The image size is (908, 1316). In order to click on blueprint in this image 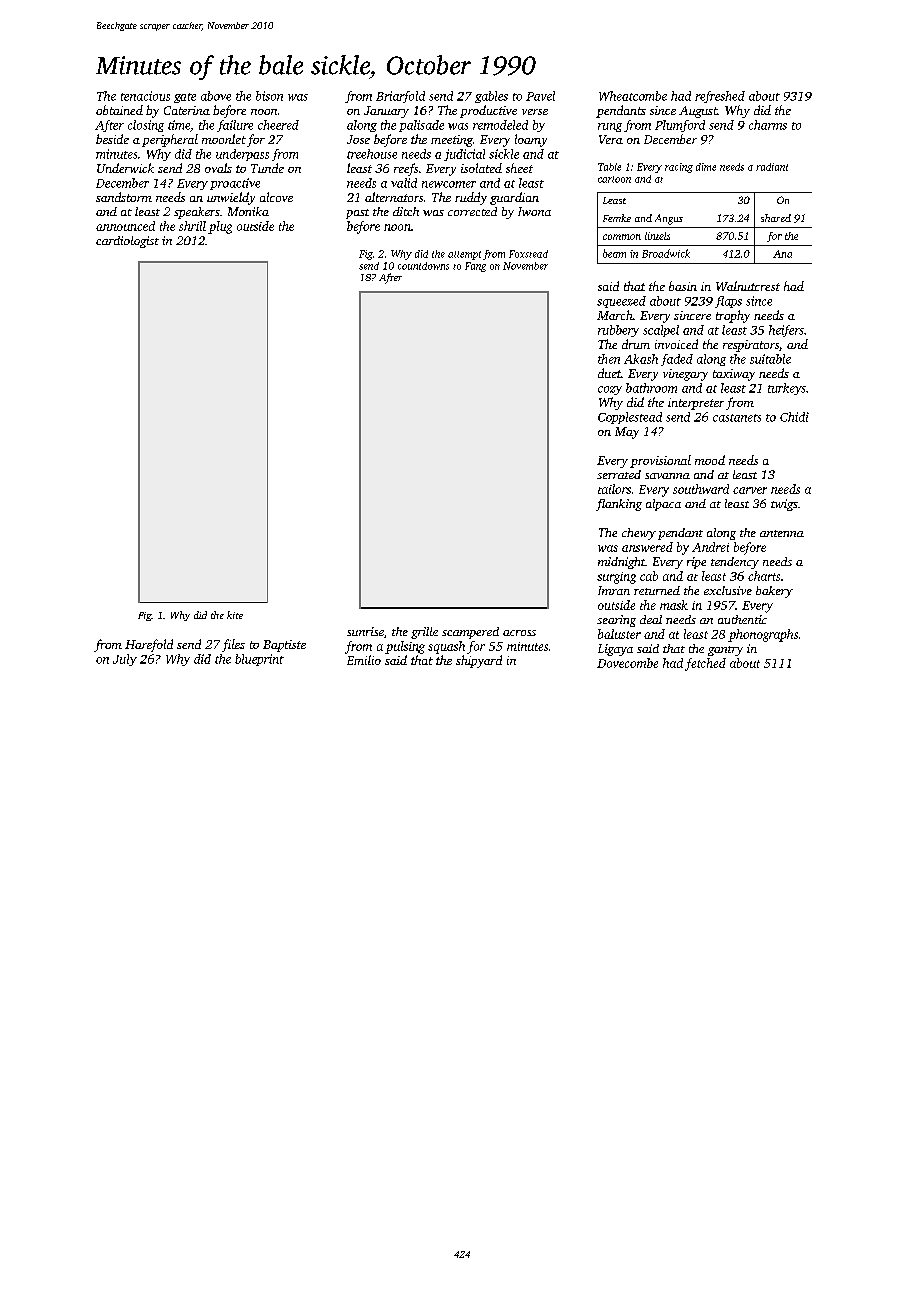, I will do `click(259, 660)`.
